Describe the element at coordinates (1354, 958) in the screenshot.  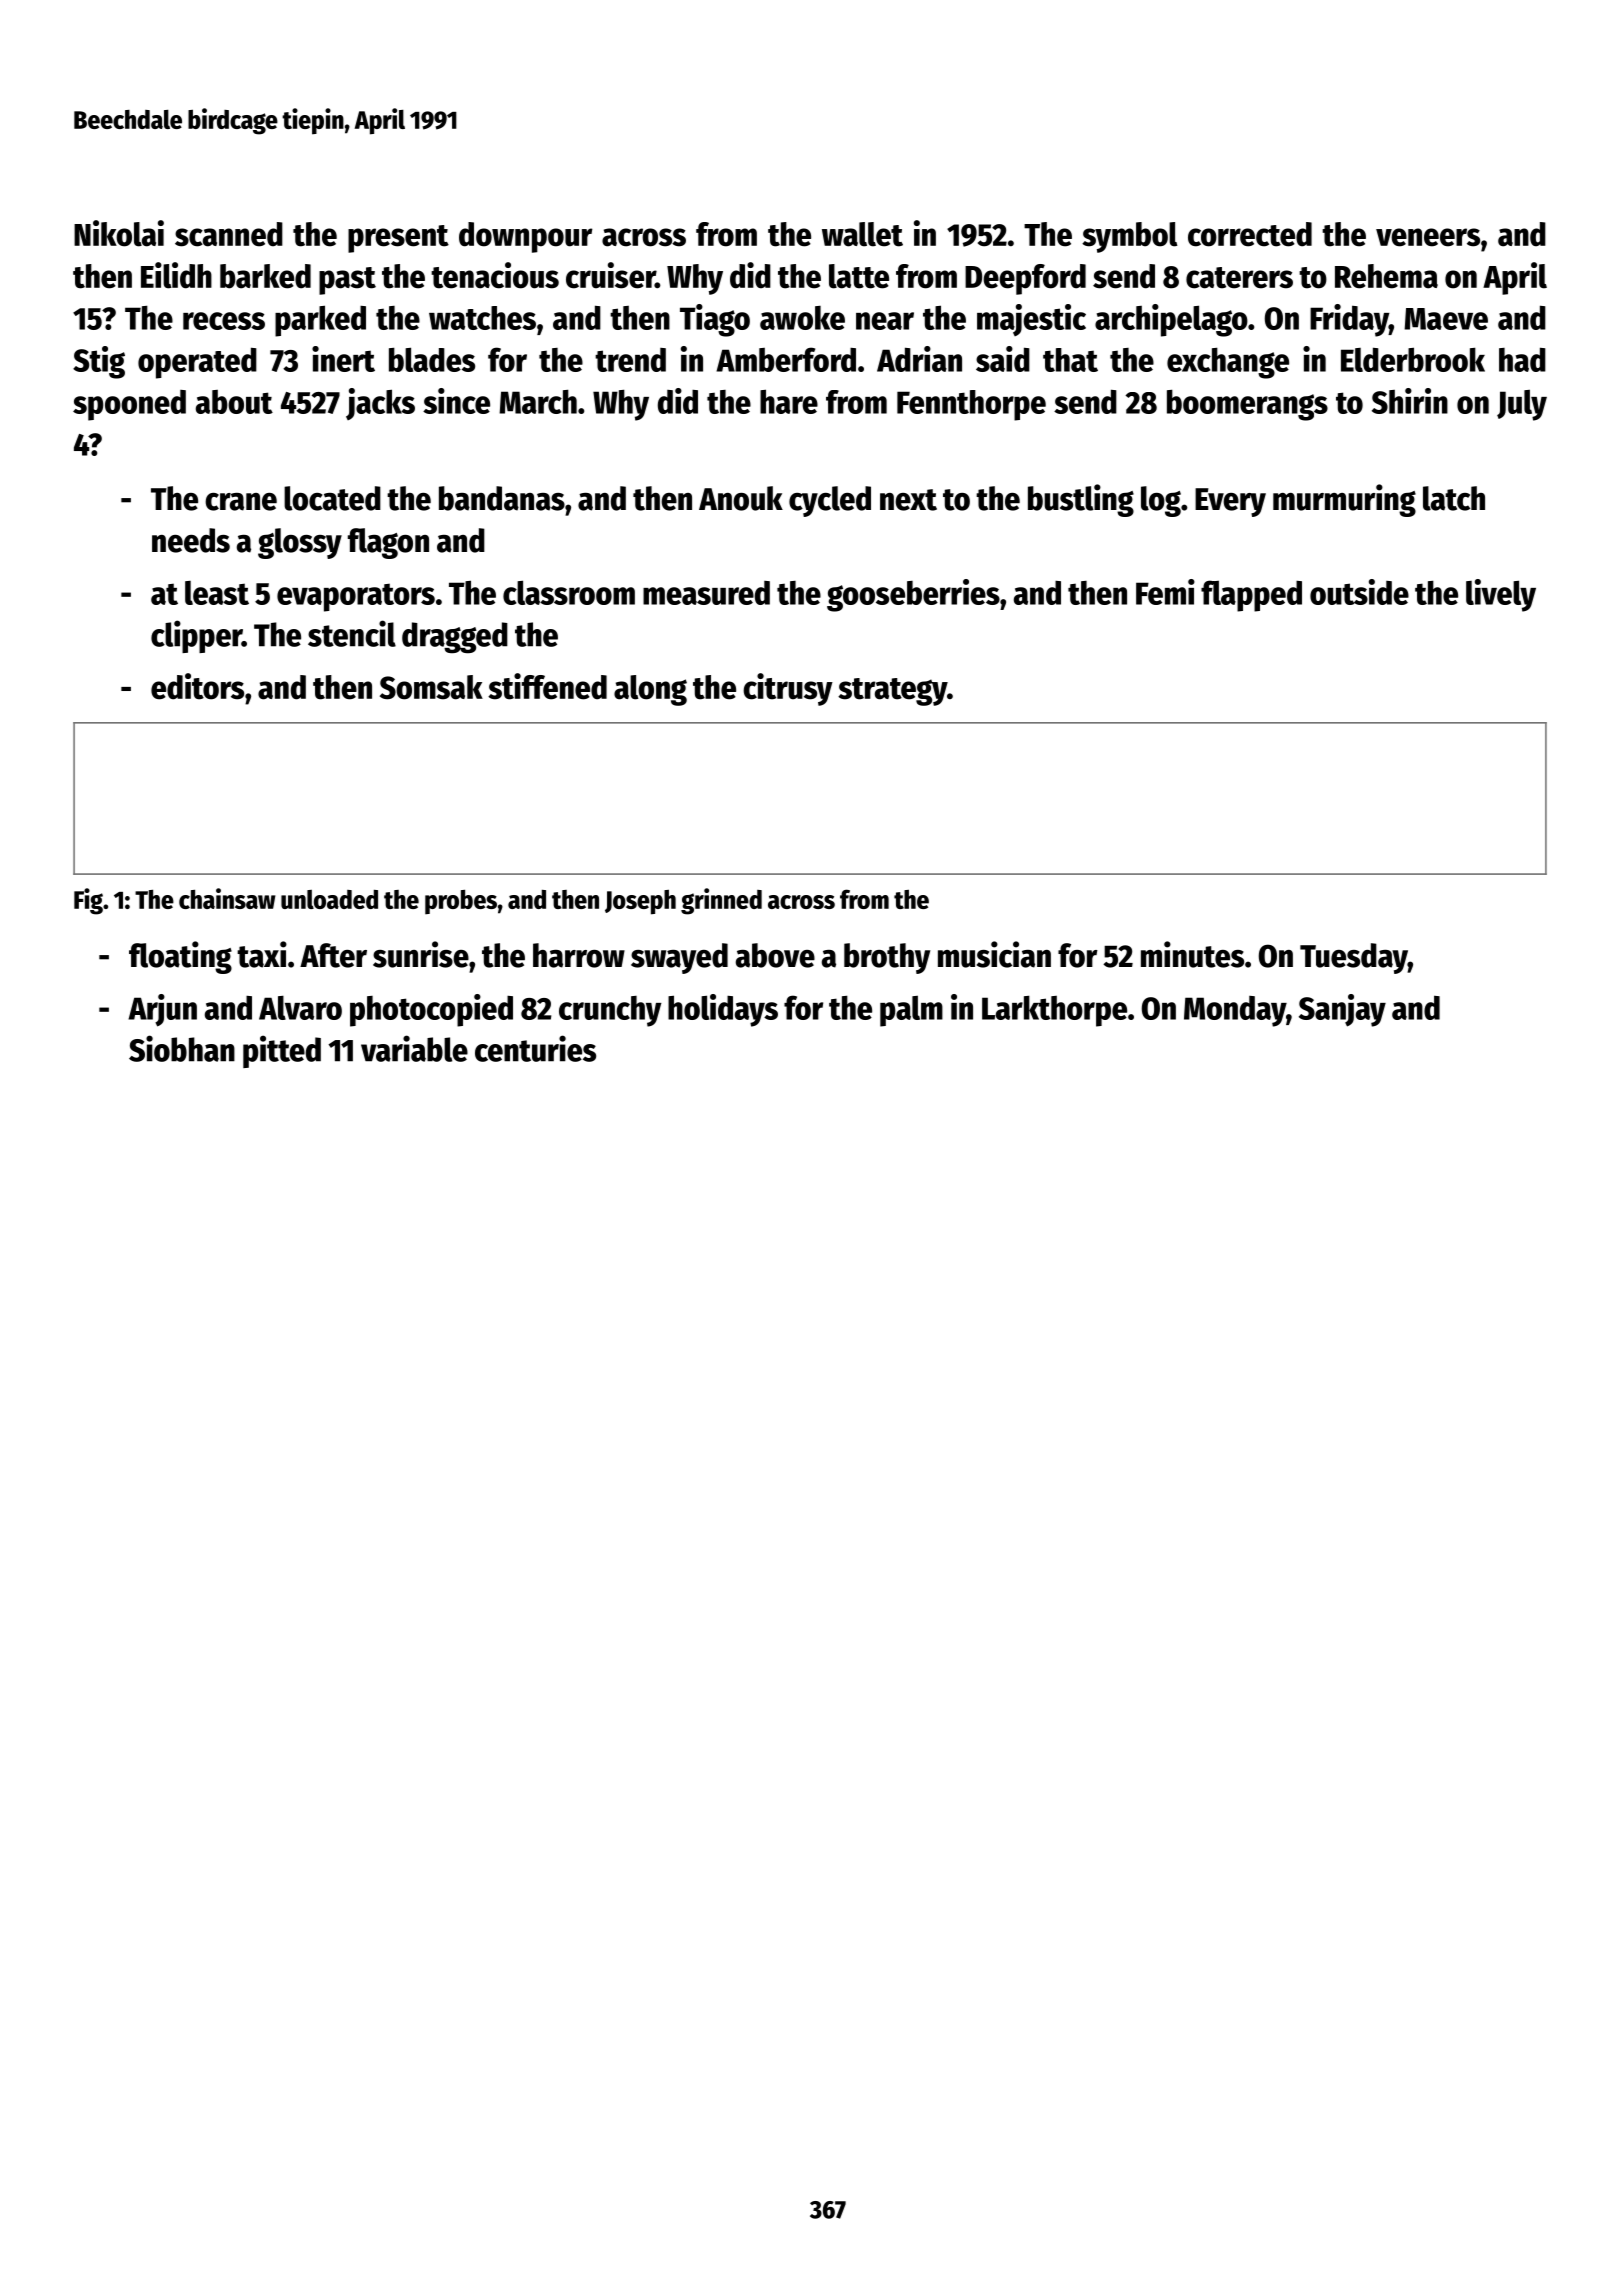
I see `Tuesday` at that location.
